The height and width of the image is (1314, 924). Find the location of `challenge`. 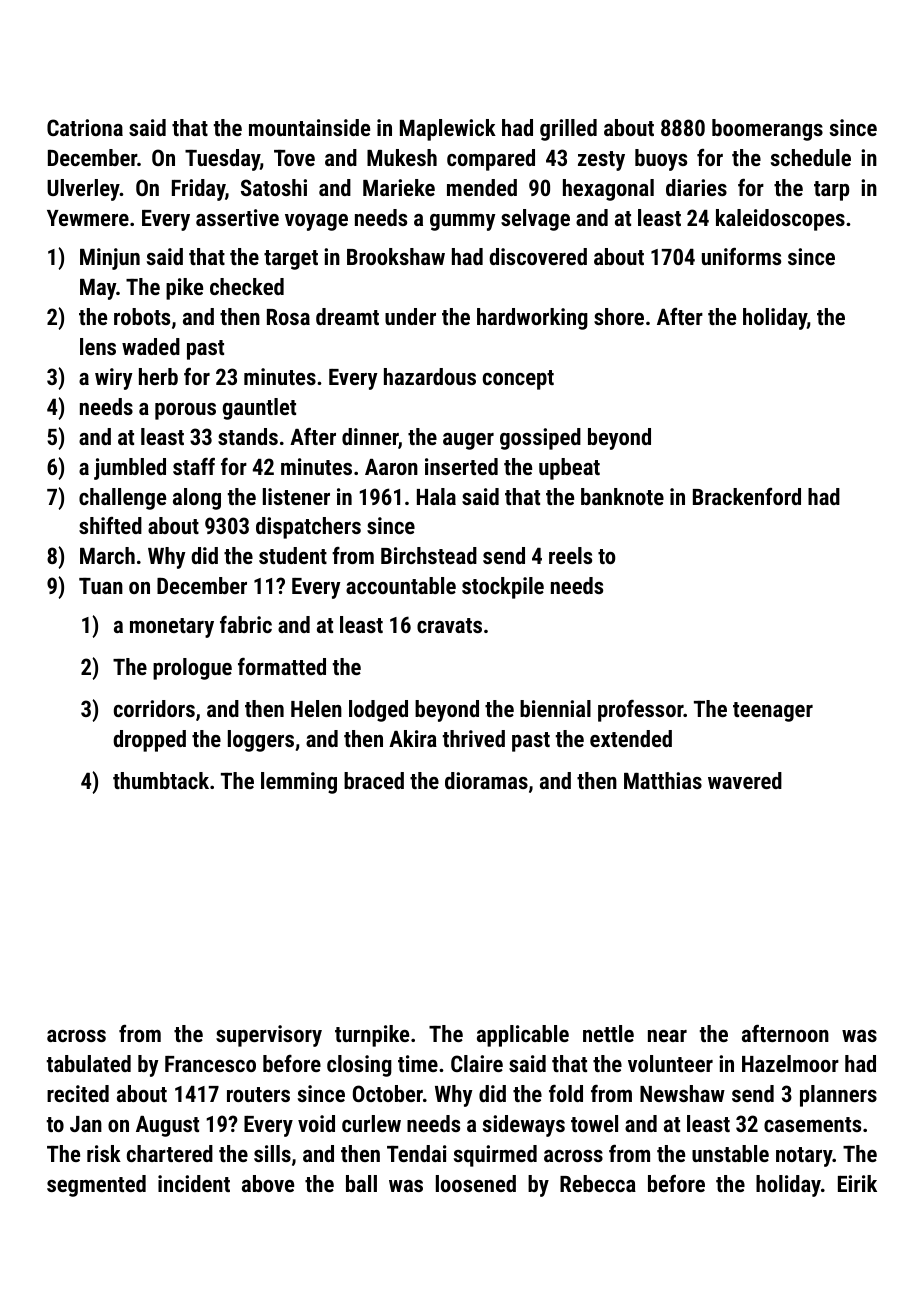

challenge is located at coordinates (122, 499).
